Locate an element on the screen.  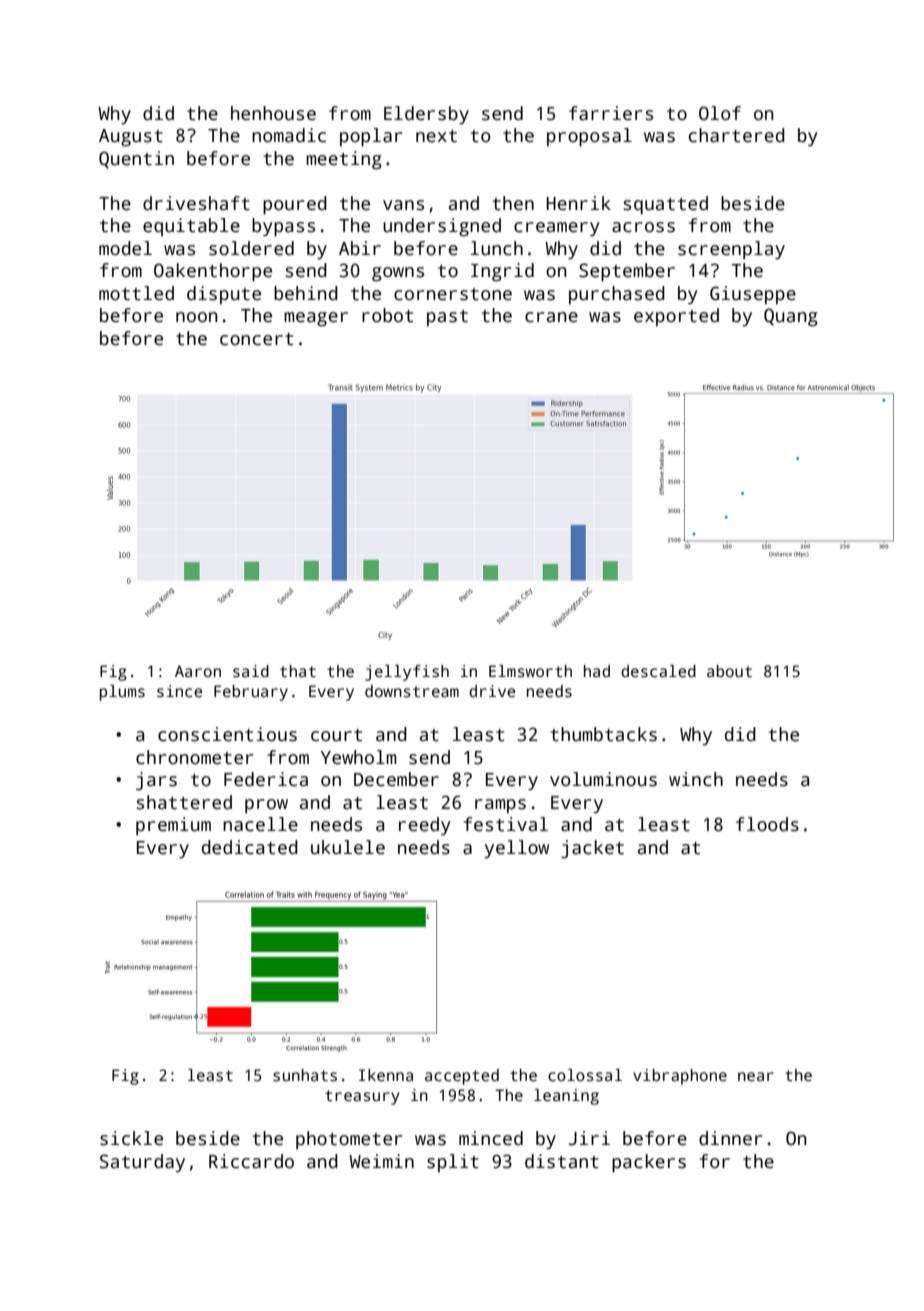
jellyfish is located at coordinates (407, 673).
